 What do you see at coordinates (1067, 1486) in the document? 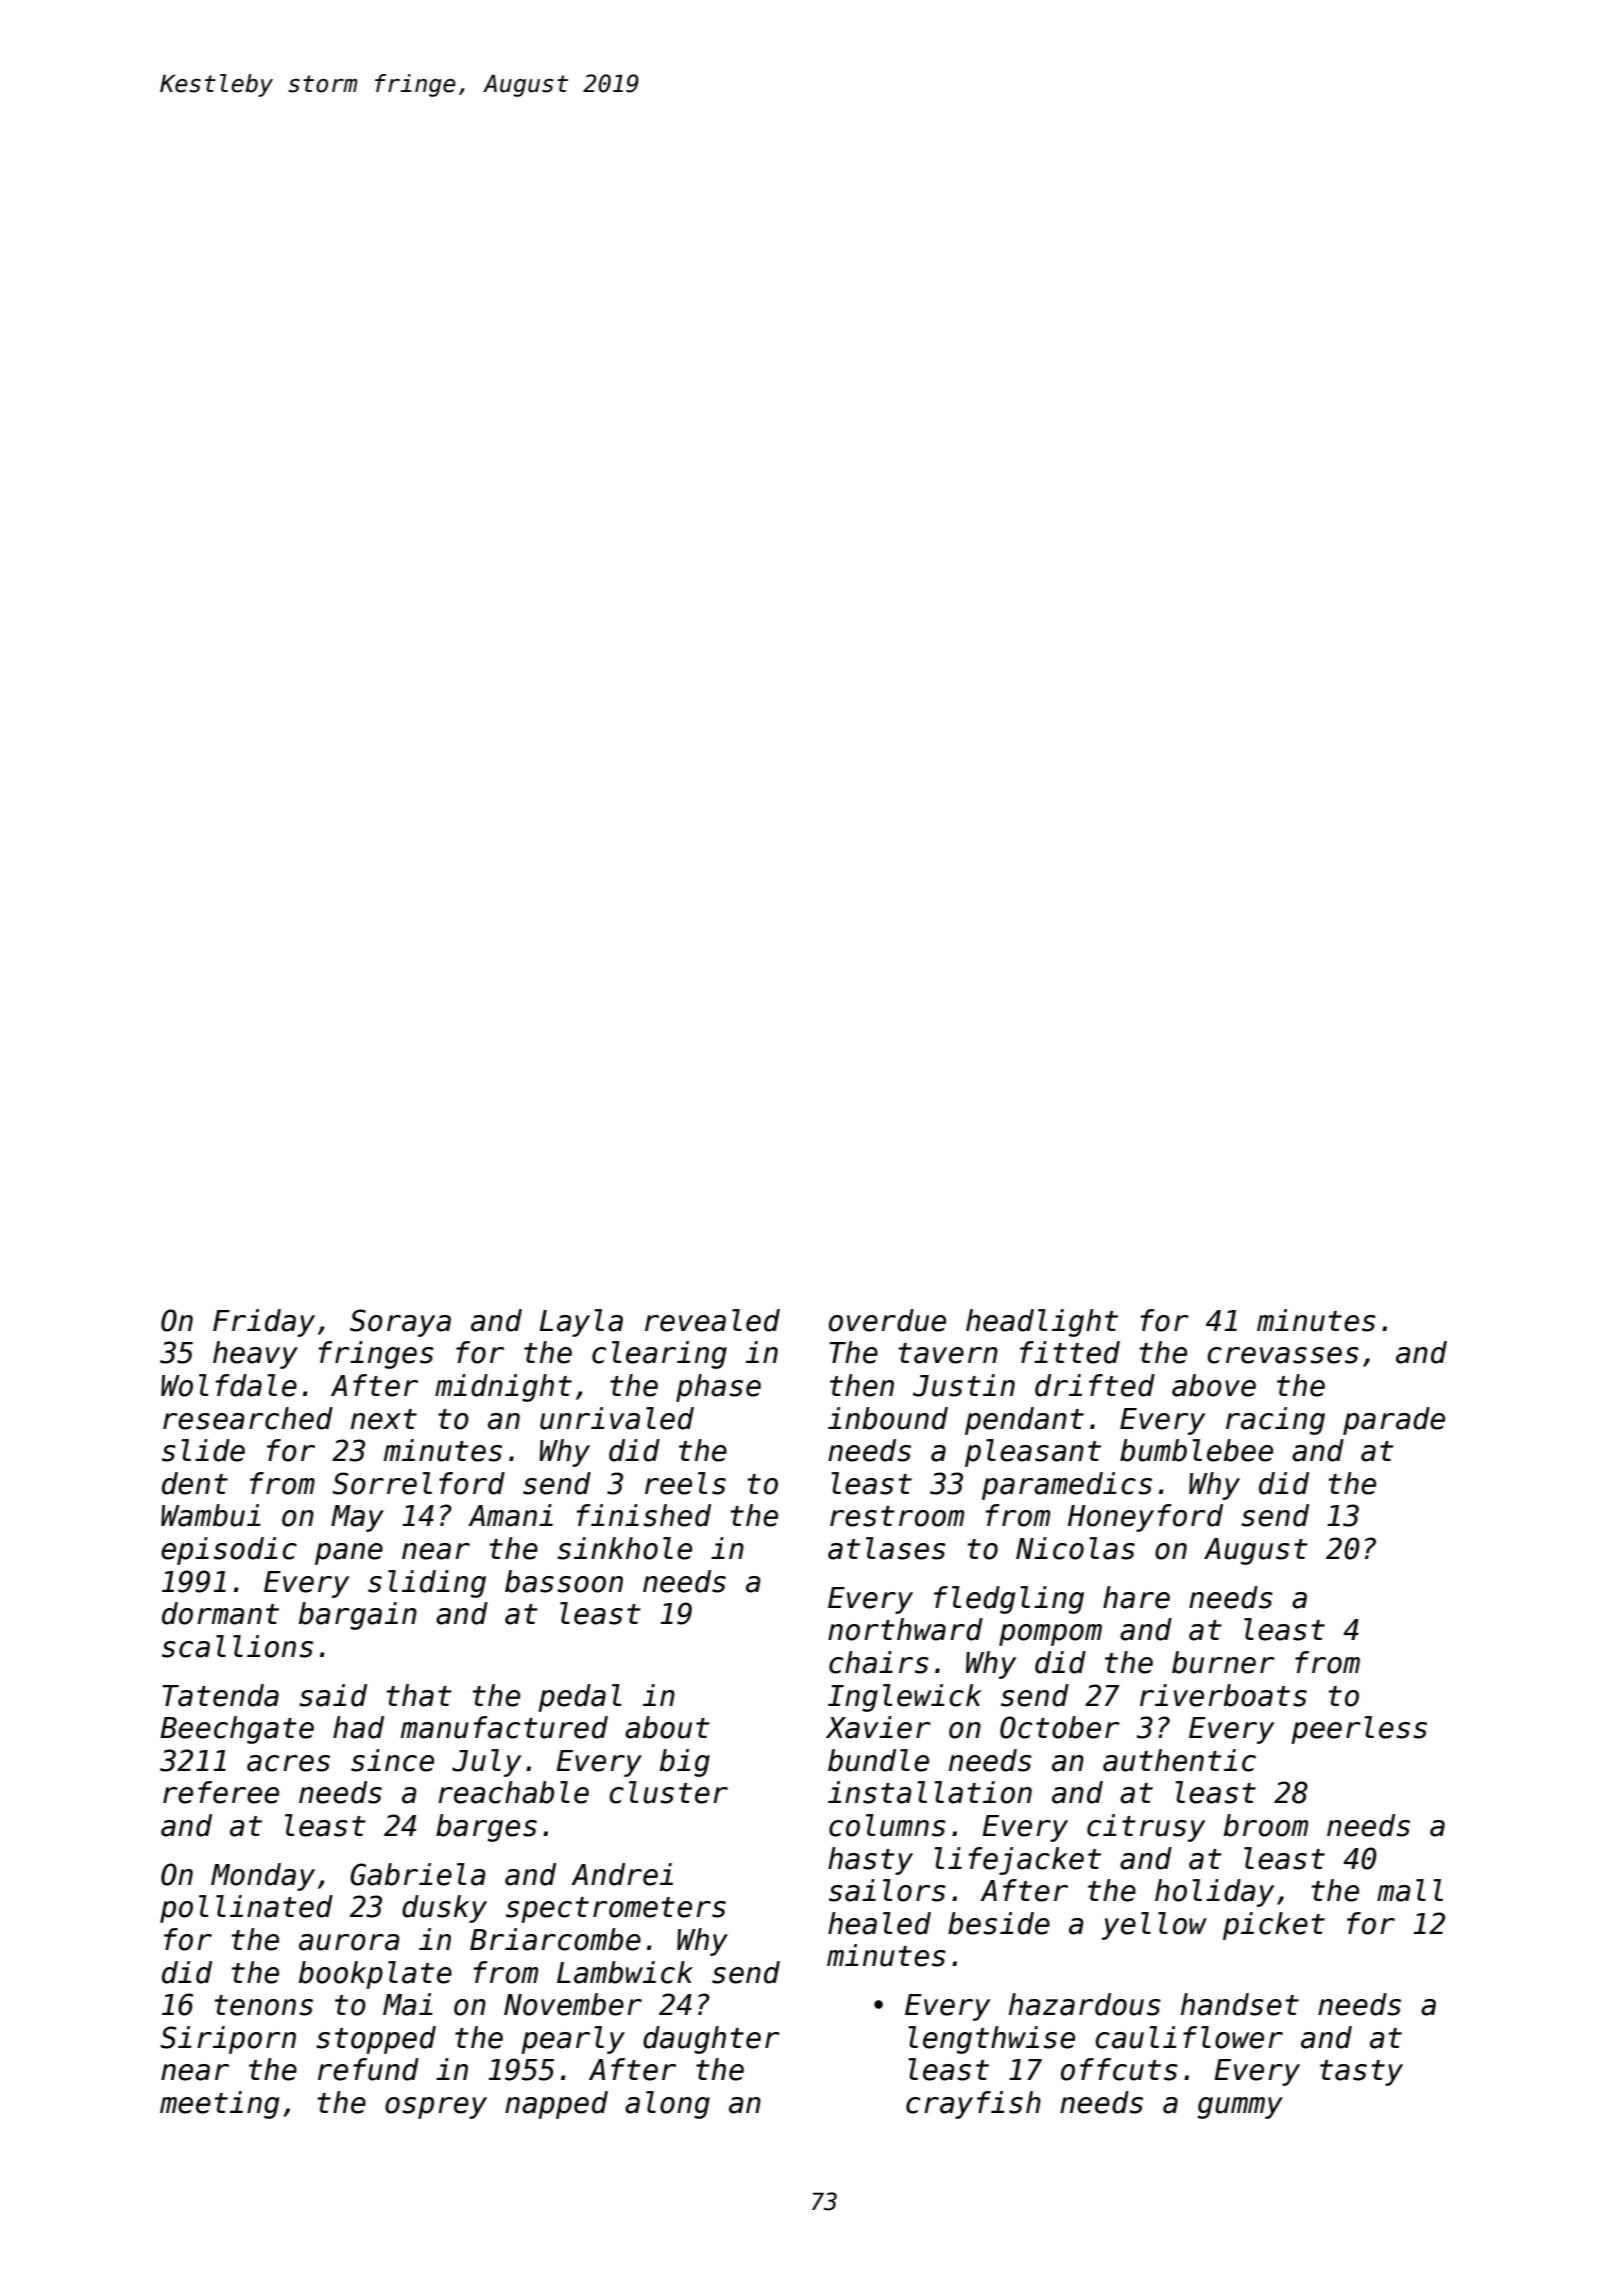
I see `paramedics` at bounding box center [1067, 1486].
